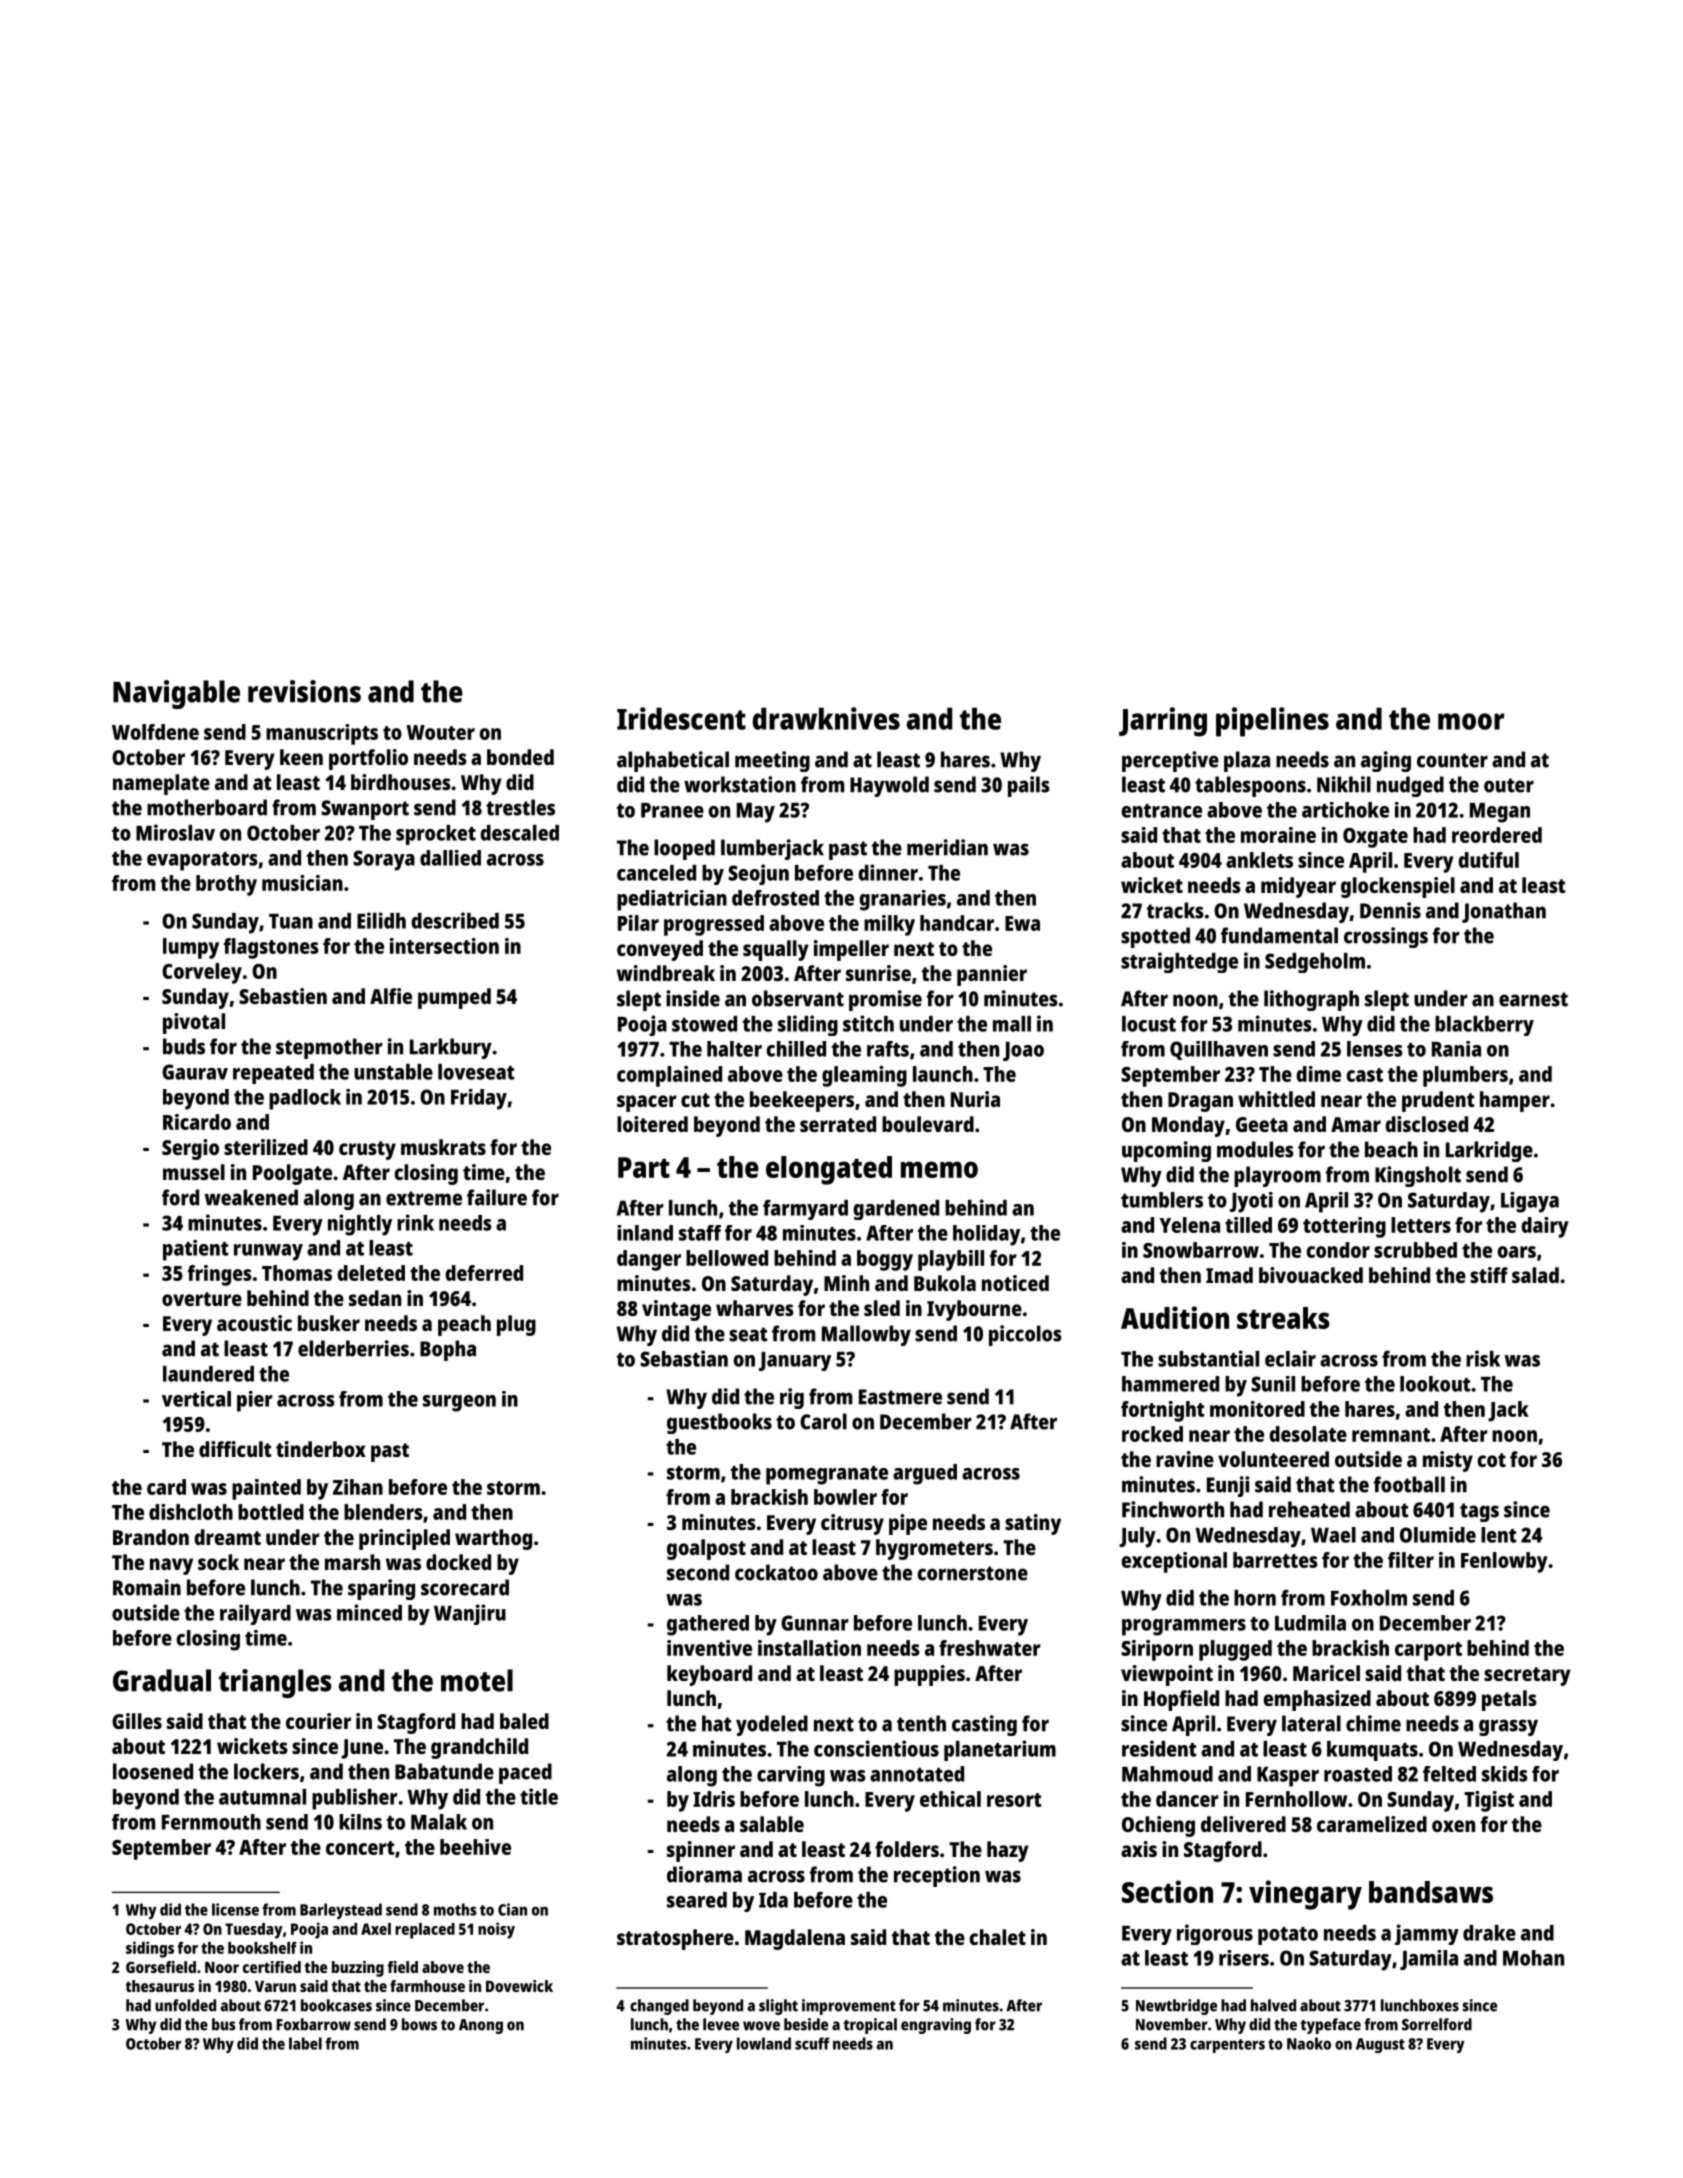 The image size is (1683, 2178). Describe the element at coordinates (708, 1625) in the screenshot. I see `gathered` at that location.
